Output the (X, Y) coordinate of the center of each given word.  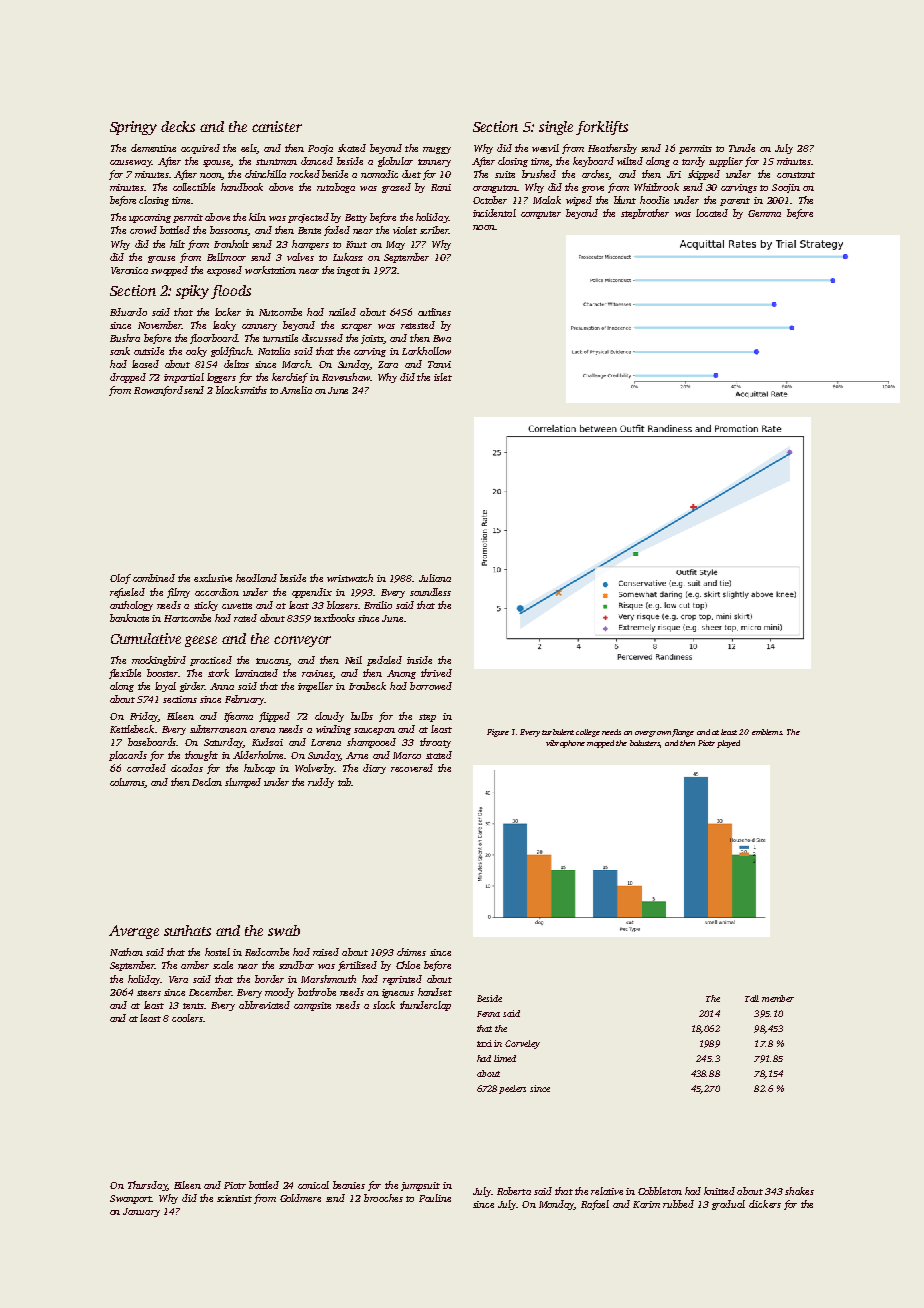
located (712, 213)
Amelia (296, 390)
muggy (437, 150)
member (778, 998)
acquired (200, 149)
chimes (411, 952)
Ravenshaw (346, 377)
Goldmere (300, 1198)
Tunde (742, 148)
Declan (207, 782)
